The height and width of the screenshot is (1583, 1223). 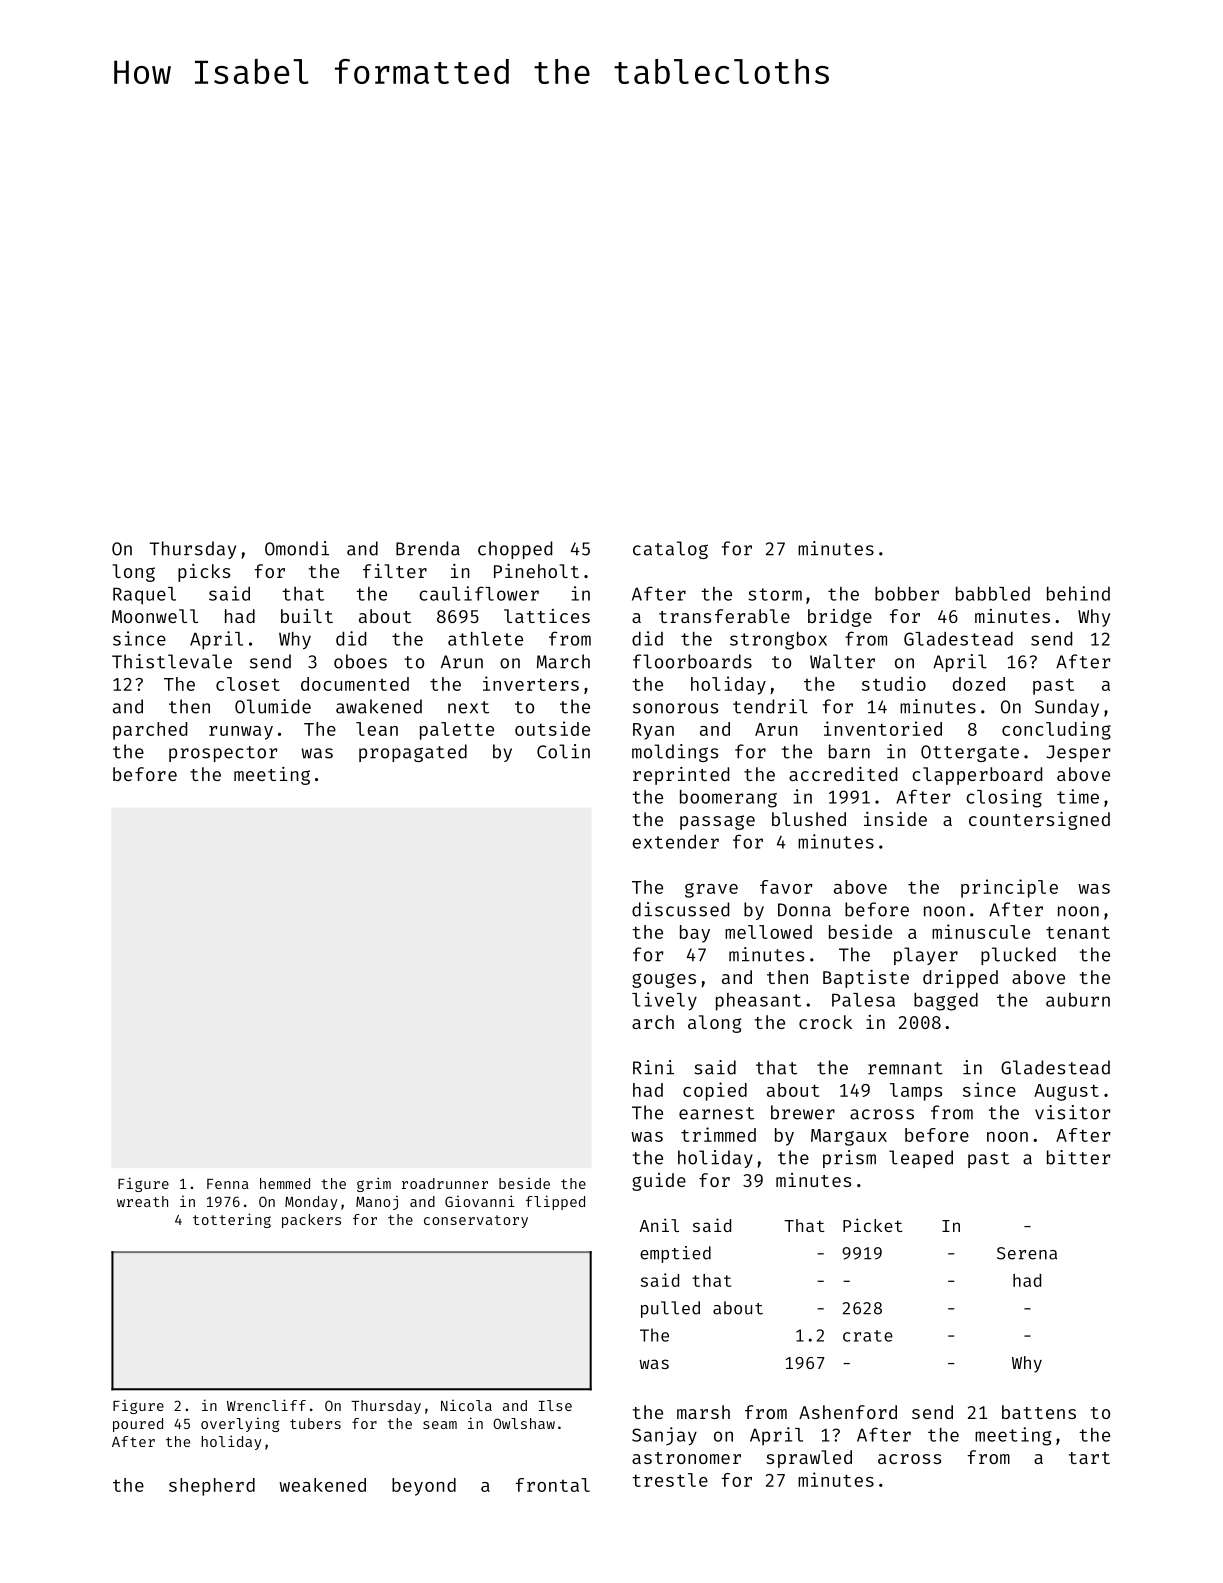 What do you see at coordinates (240, 1425) in the screenshot?
I see `overlying` at bounding box center [240, 1425].
